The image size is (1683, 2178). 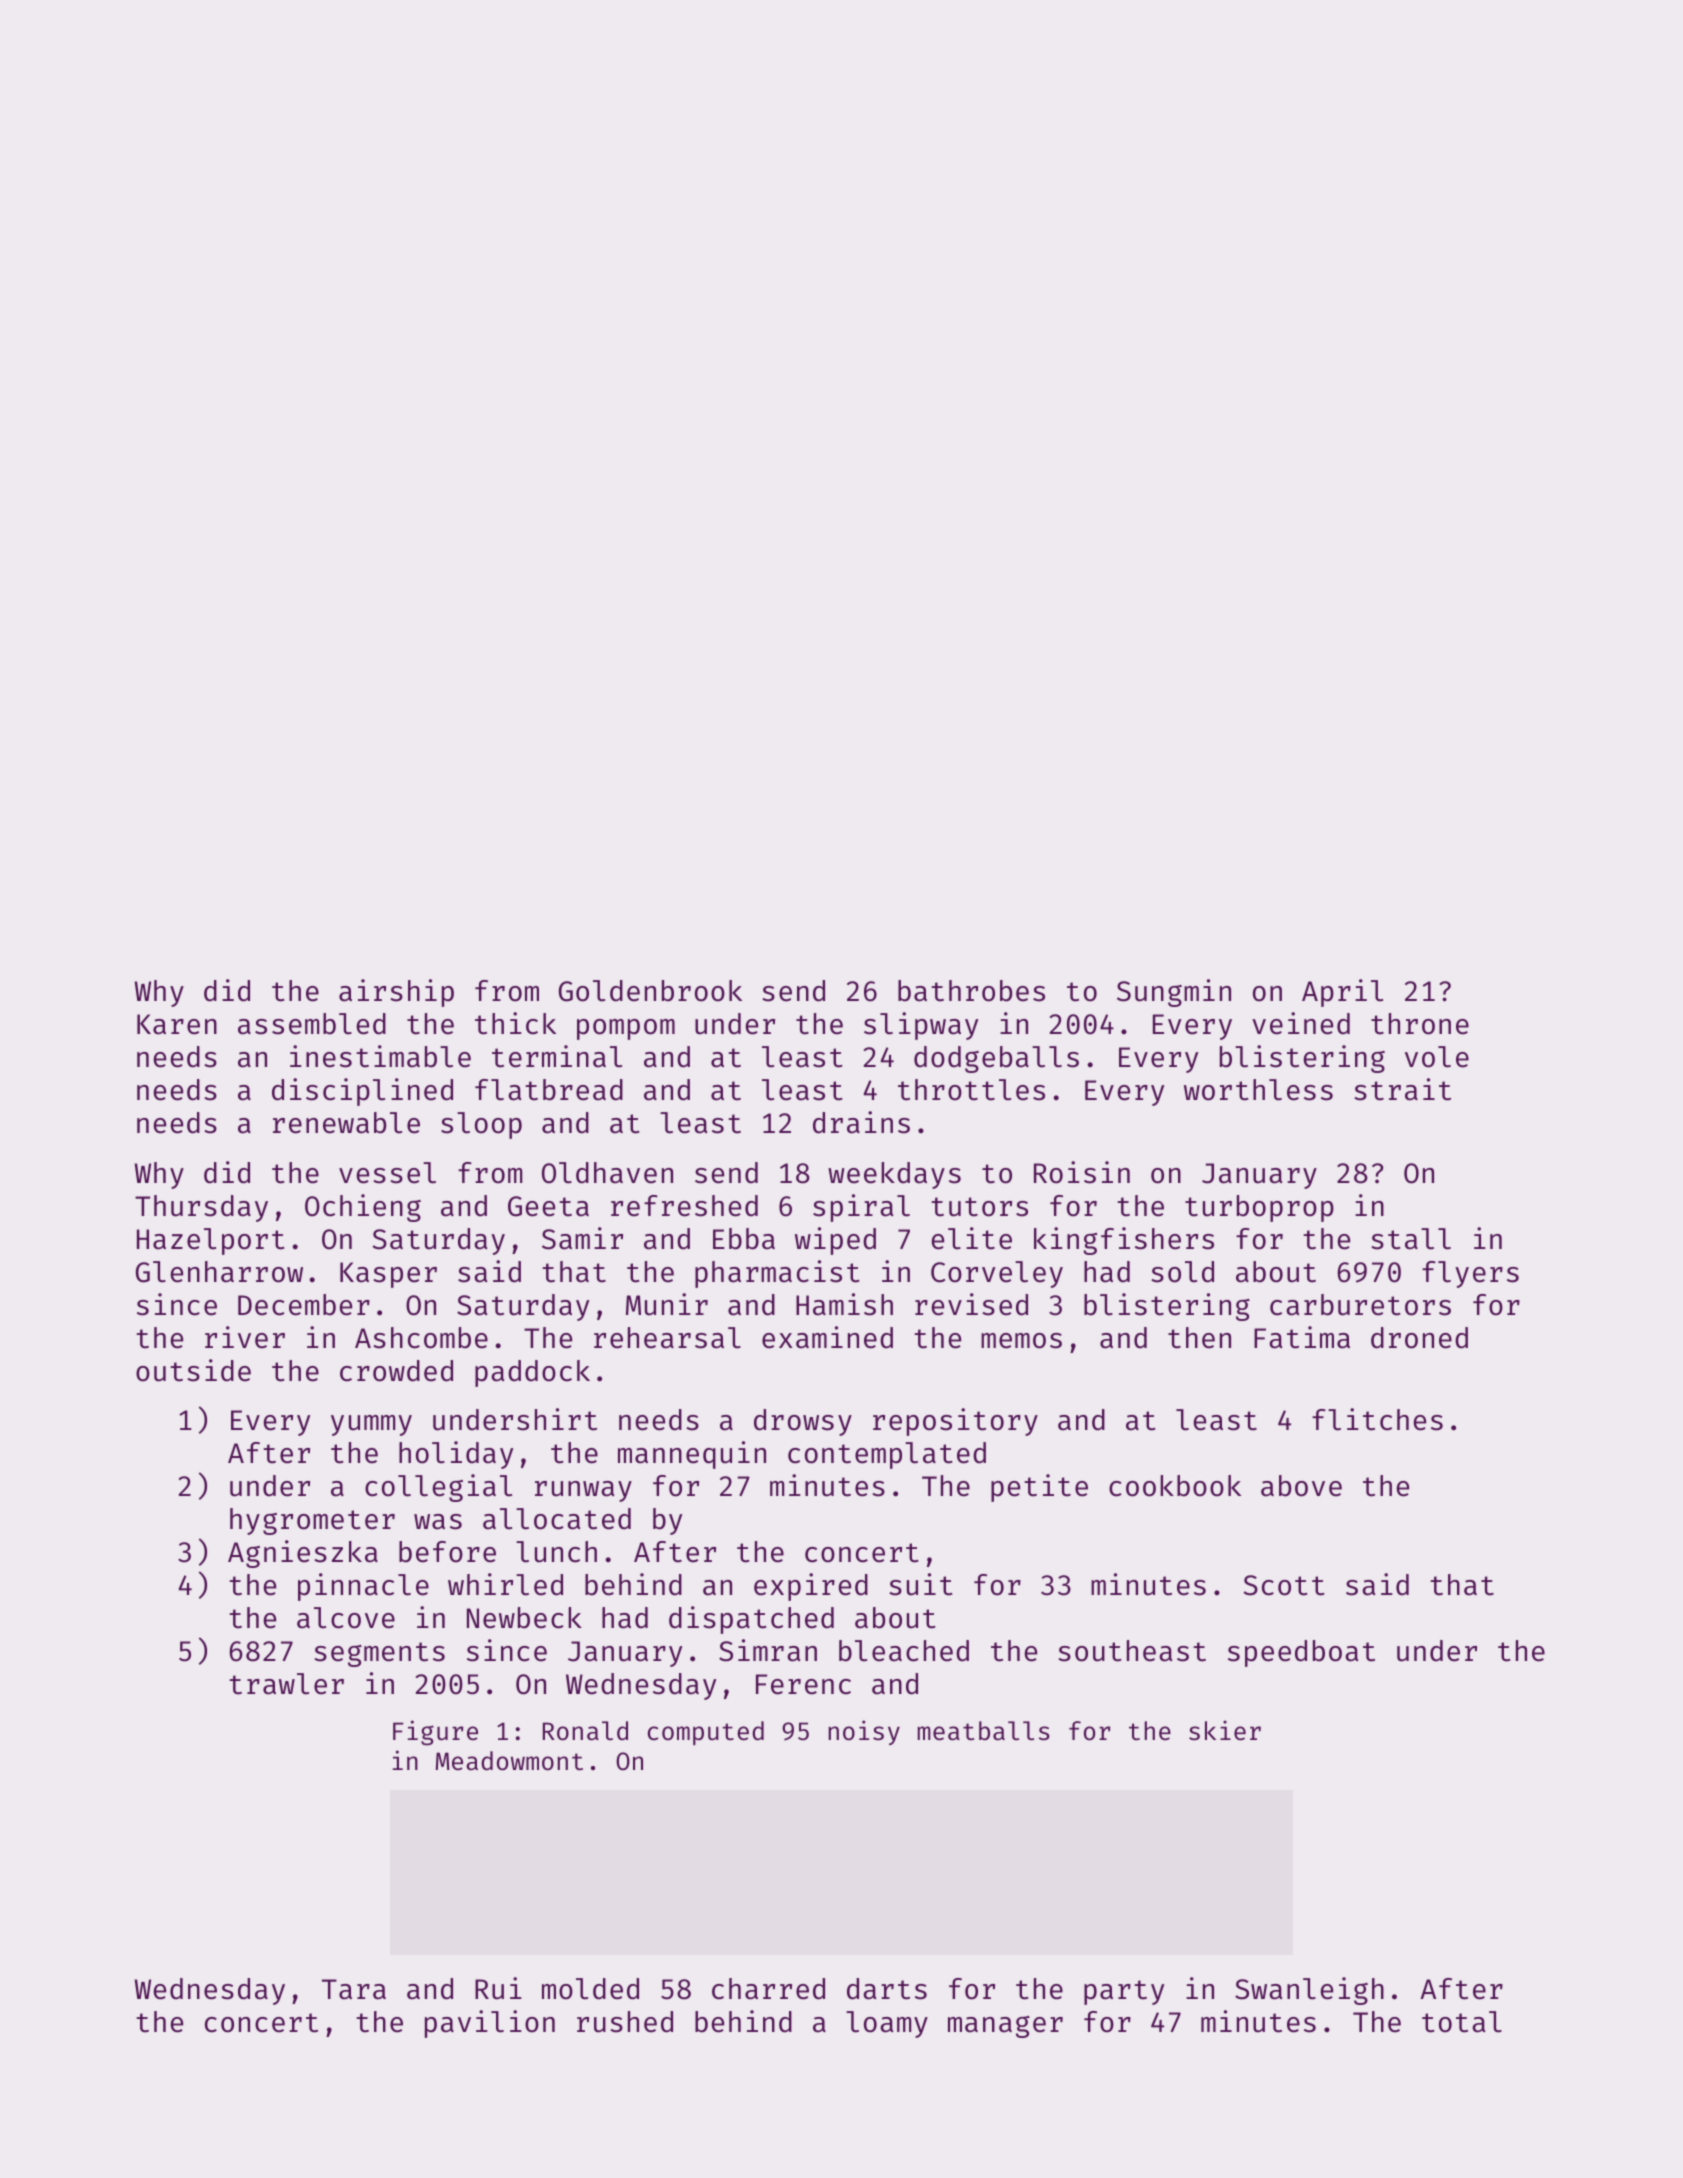 What do you see at coordinates (1021, 1341) in the page?
I see `memos` at bounding box center [1021, 1341].
